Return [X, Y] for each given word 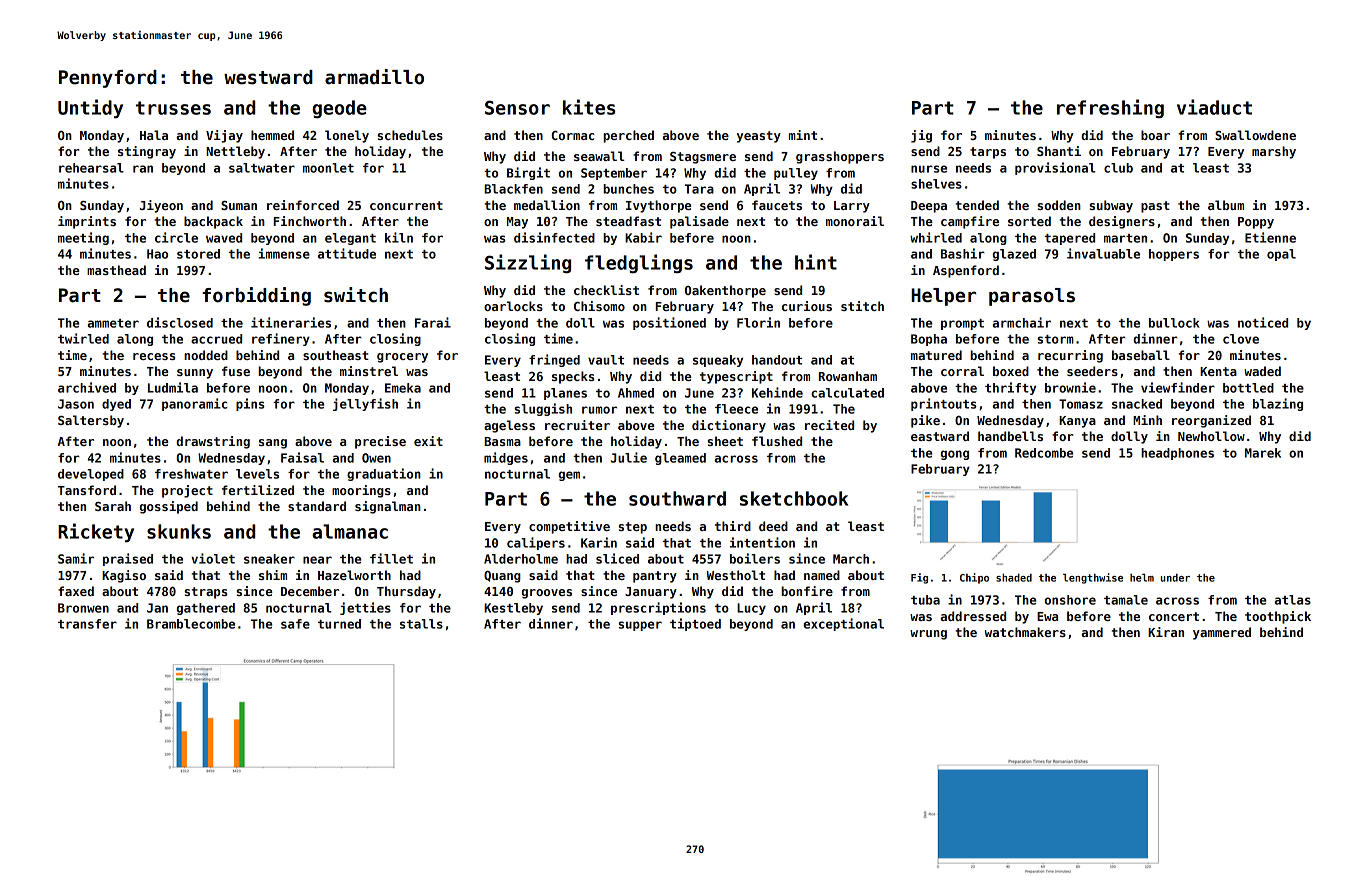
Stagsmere [703, 158]
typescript [736, 377]
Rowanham [848, 376]
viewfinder [1178, 387]
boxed [1011, 371]
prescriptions [658, 608]
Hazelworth [354, 575]
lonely [347, 136]
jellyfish [365, 404]
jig [921, 136]
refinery [281, 339]
